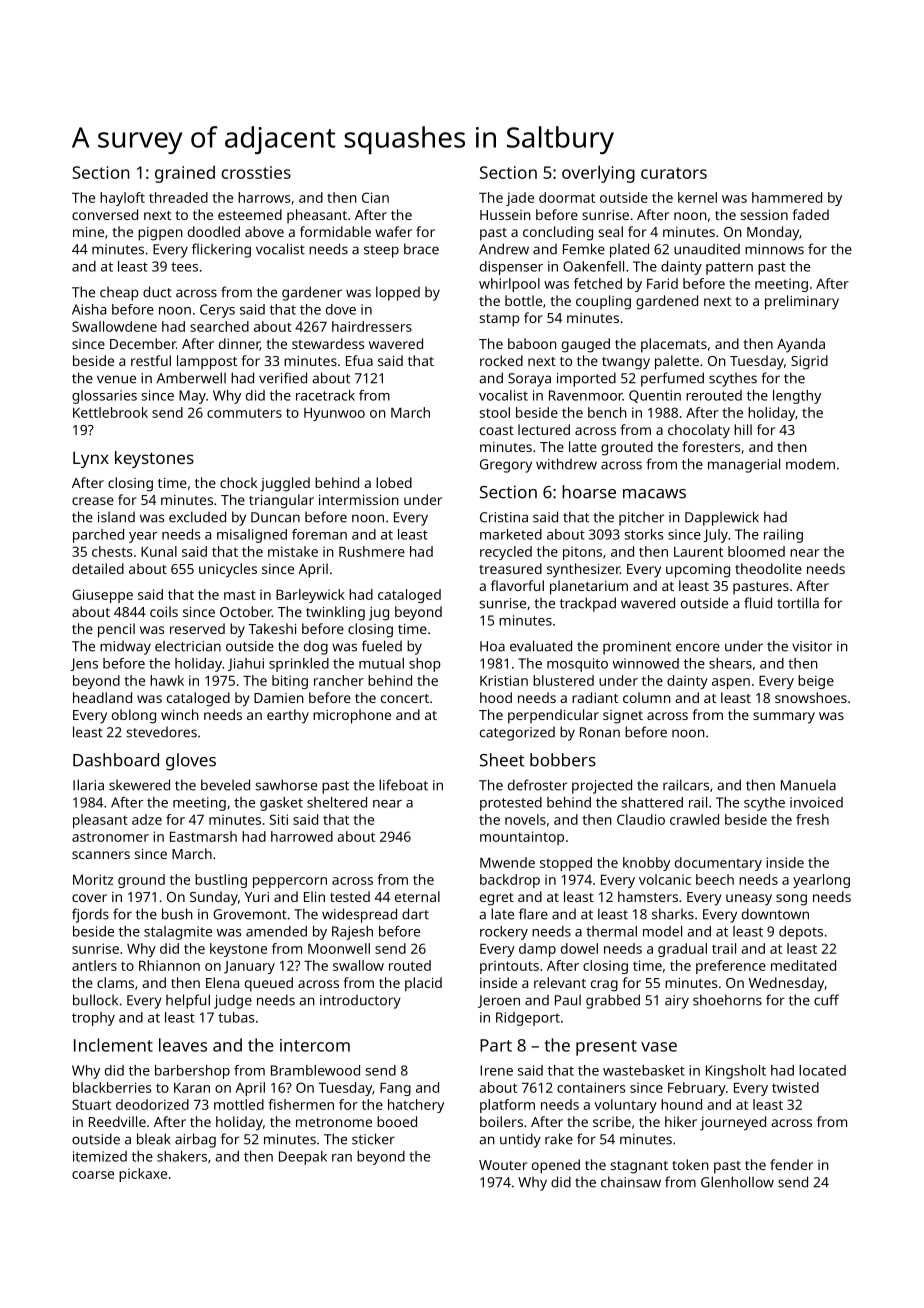 The height and width of the screenshot is (1308, 924). I want to click on Soraya, so click(529, 380).
